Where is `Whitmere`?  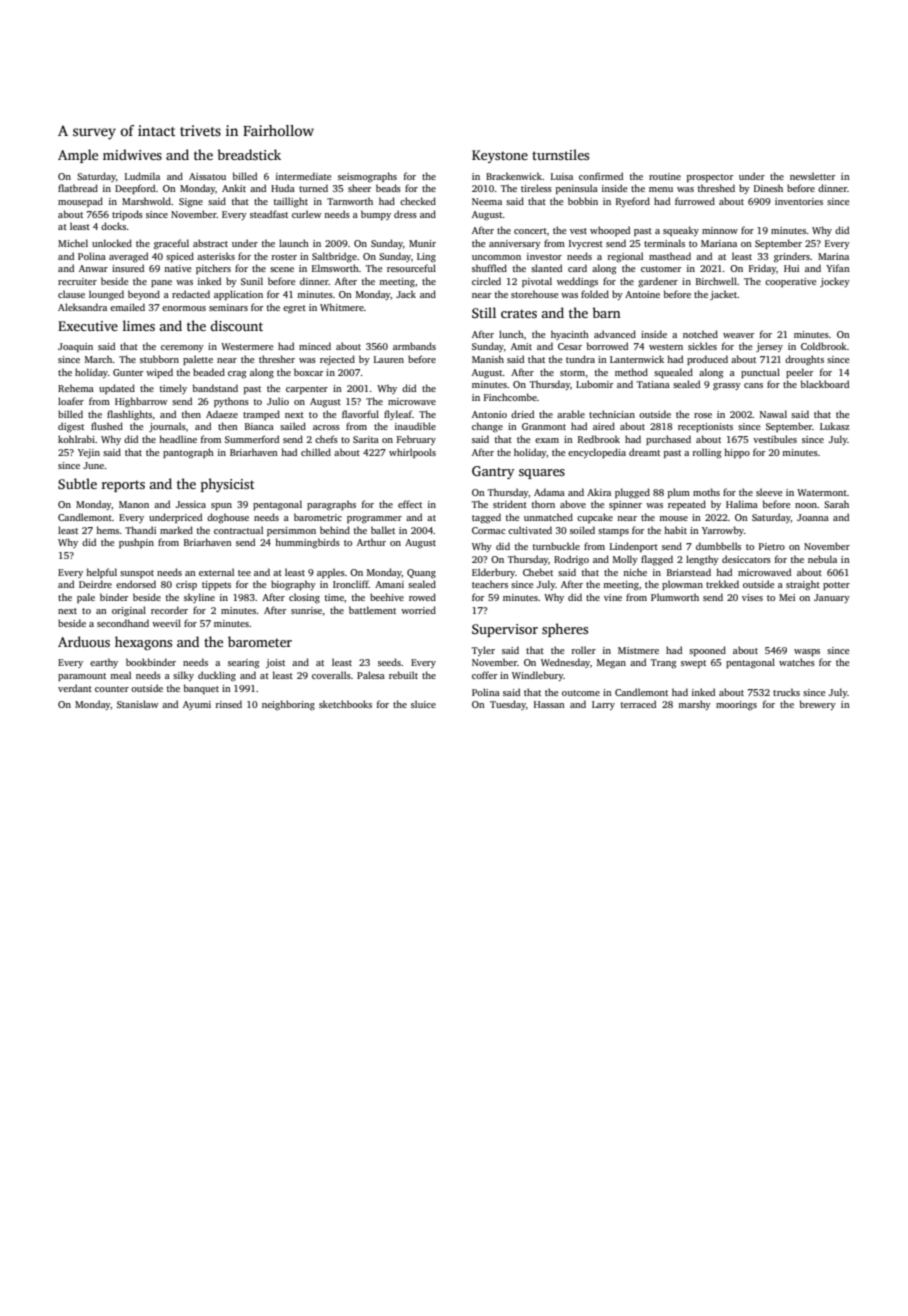 Whitmere is located at coordinates (342, 307).
